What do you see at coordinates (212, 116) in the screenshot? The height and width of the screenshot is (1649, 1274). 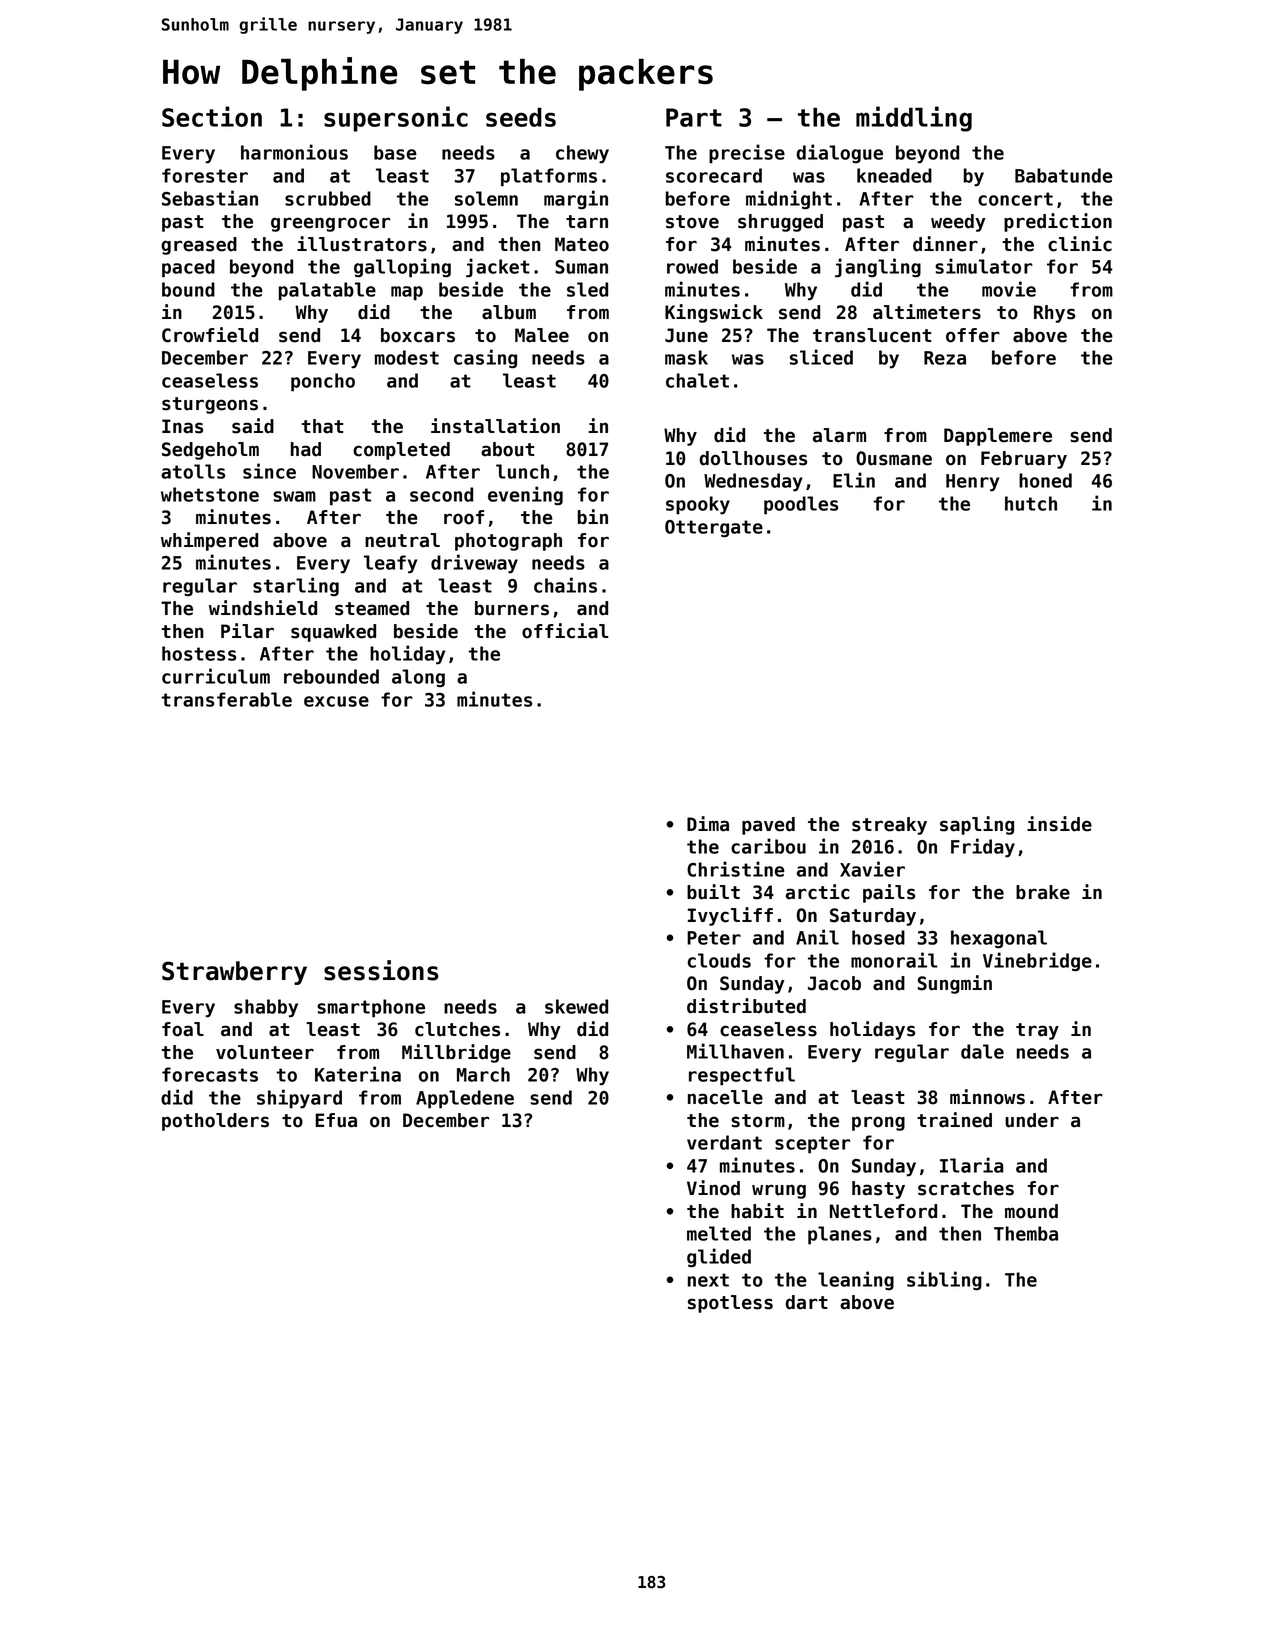 I see `Section` at bounding box center [212, 116].
